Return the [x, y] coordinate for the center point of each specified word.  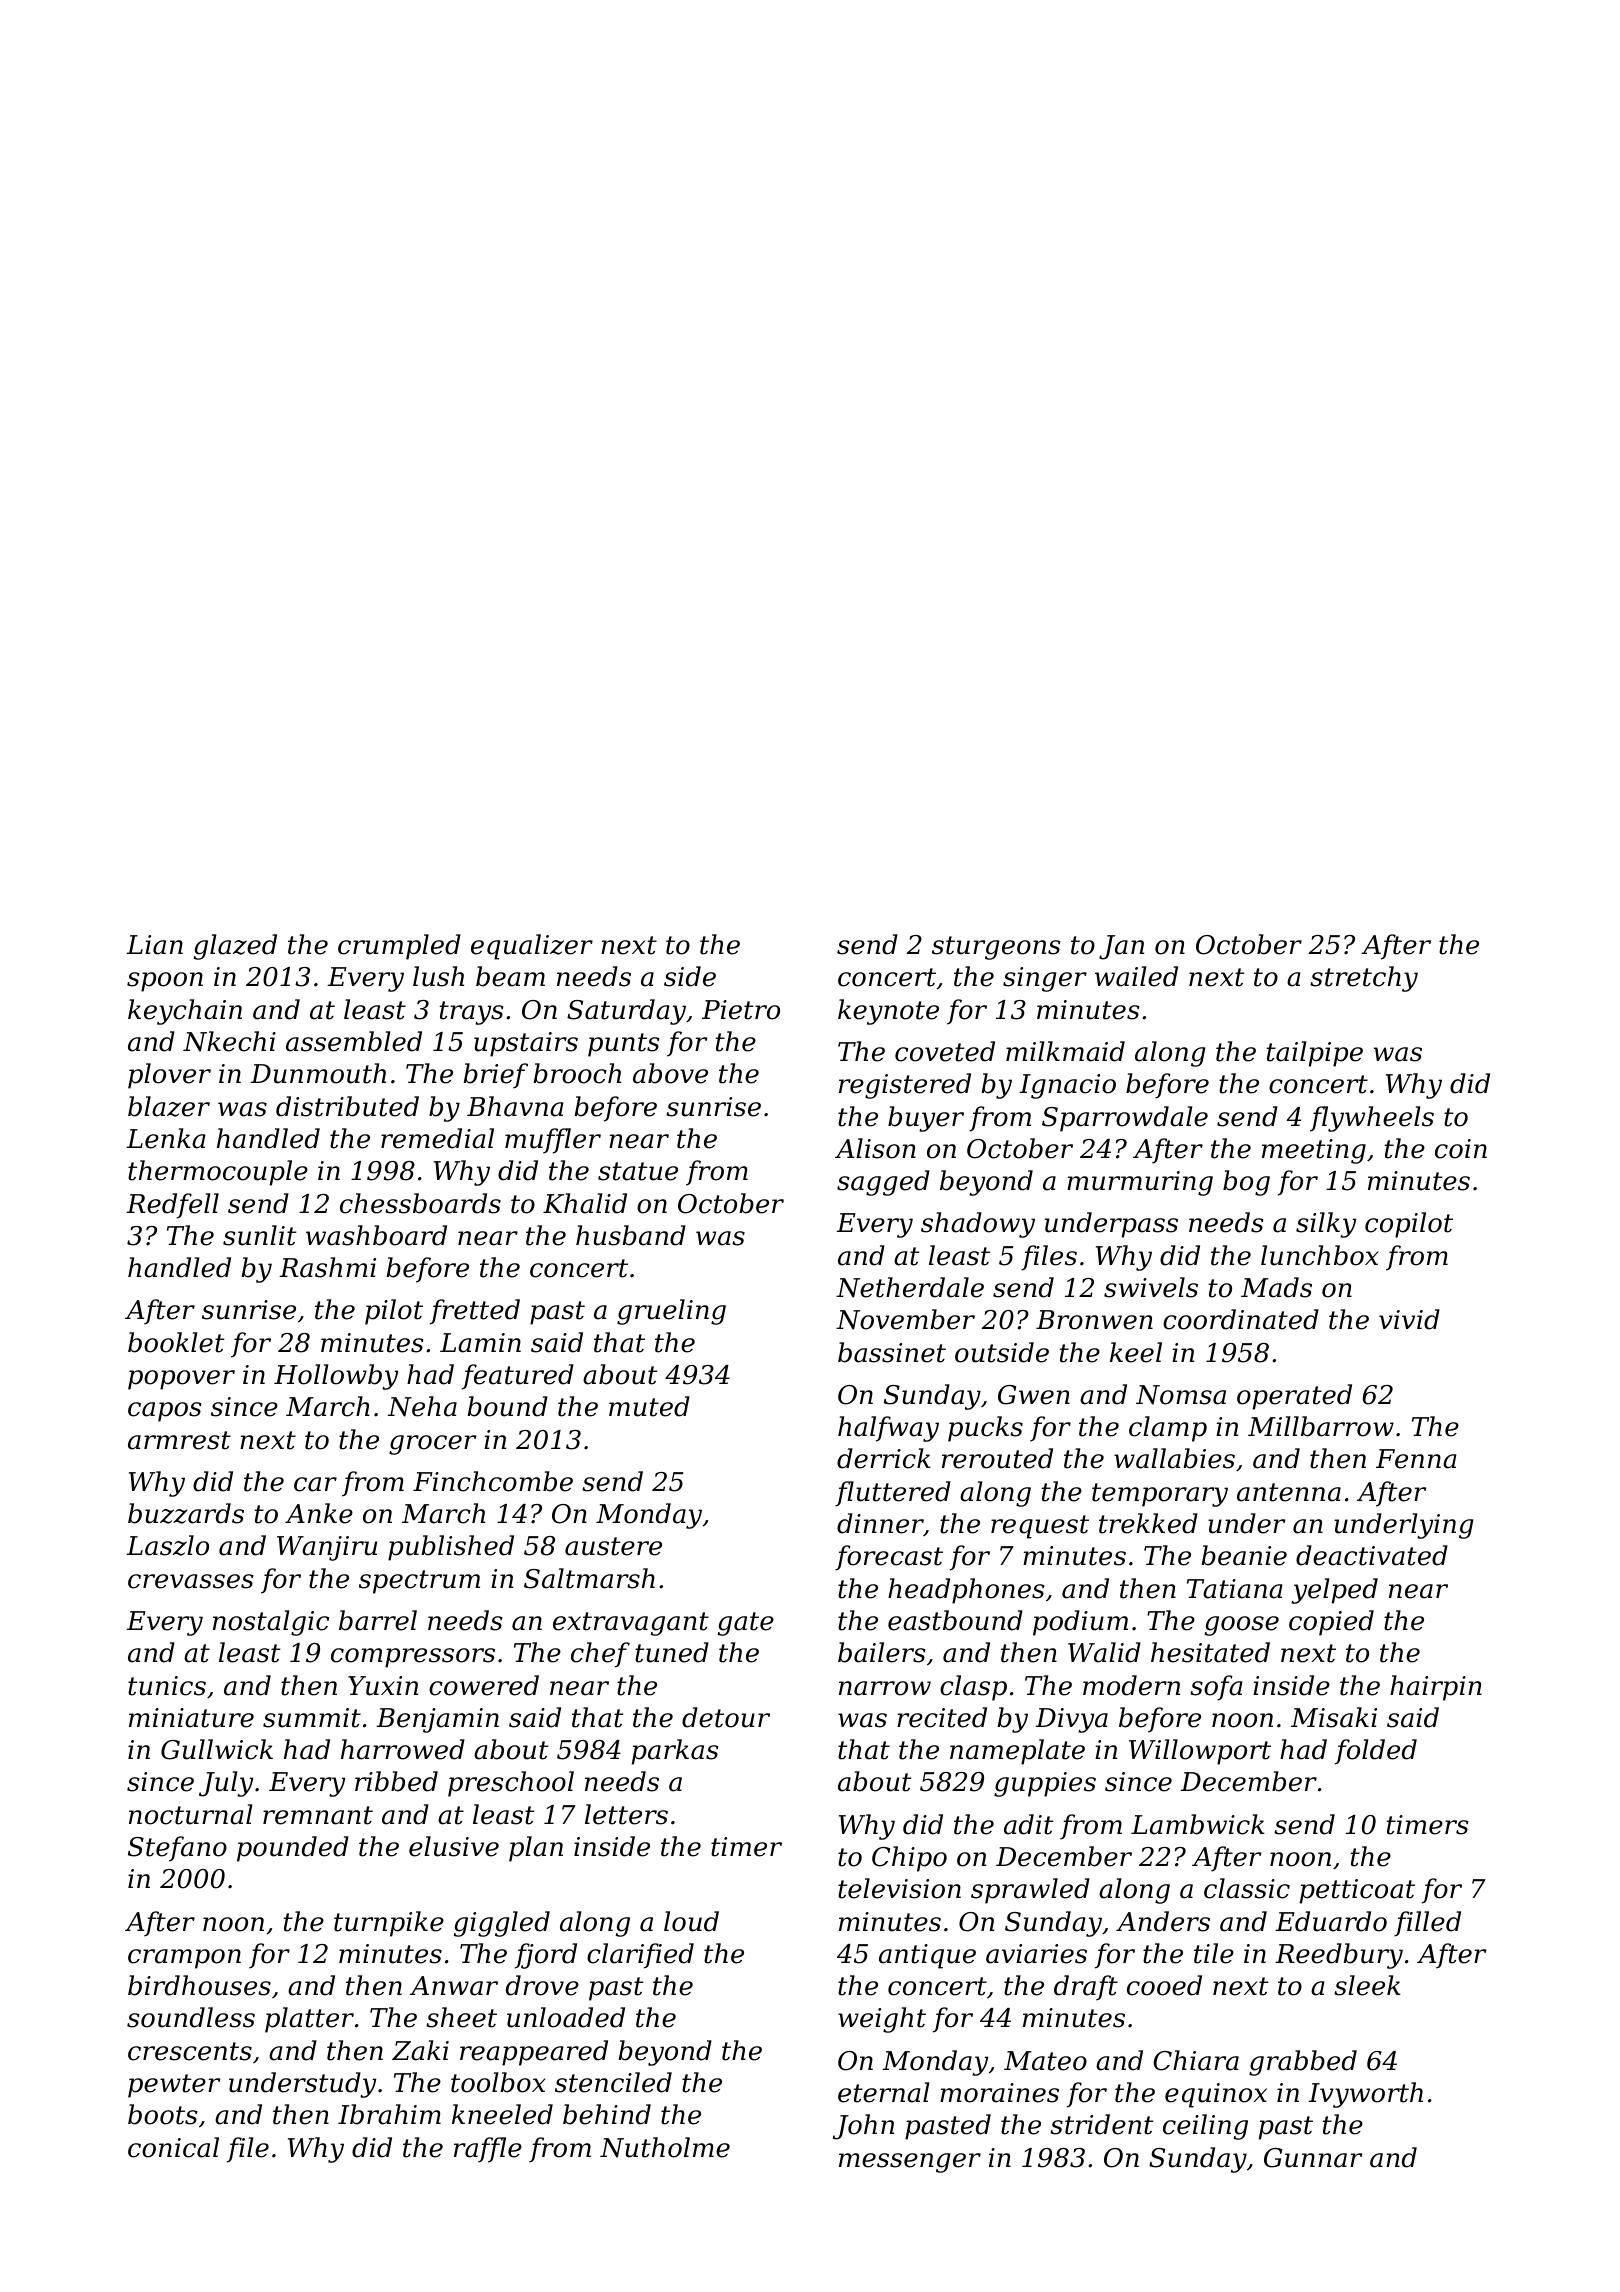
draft [1086, 1988]
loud [691, 1921]
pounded [293, 1849]
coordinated [1241, 1319]
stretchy [1364, 979]
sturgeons [996, 948]
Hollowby [336, 1377]
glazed [235, 947]
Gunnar [1313, 2158]
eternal [884, 2092]
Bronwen [1094, 1320]
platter [309, 2020]
